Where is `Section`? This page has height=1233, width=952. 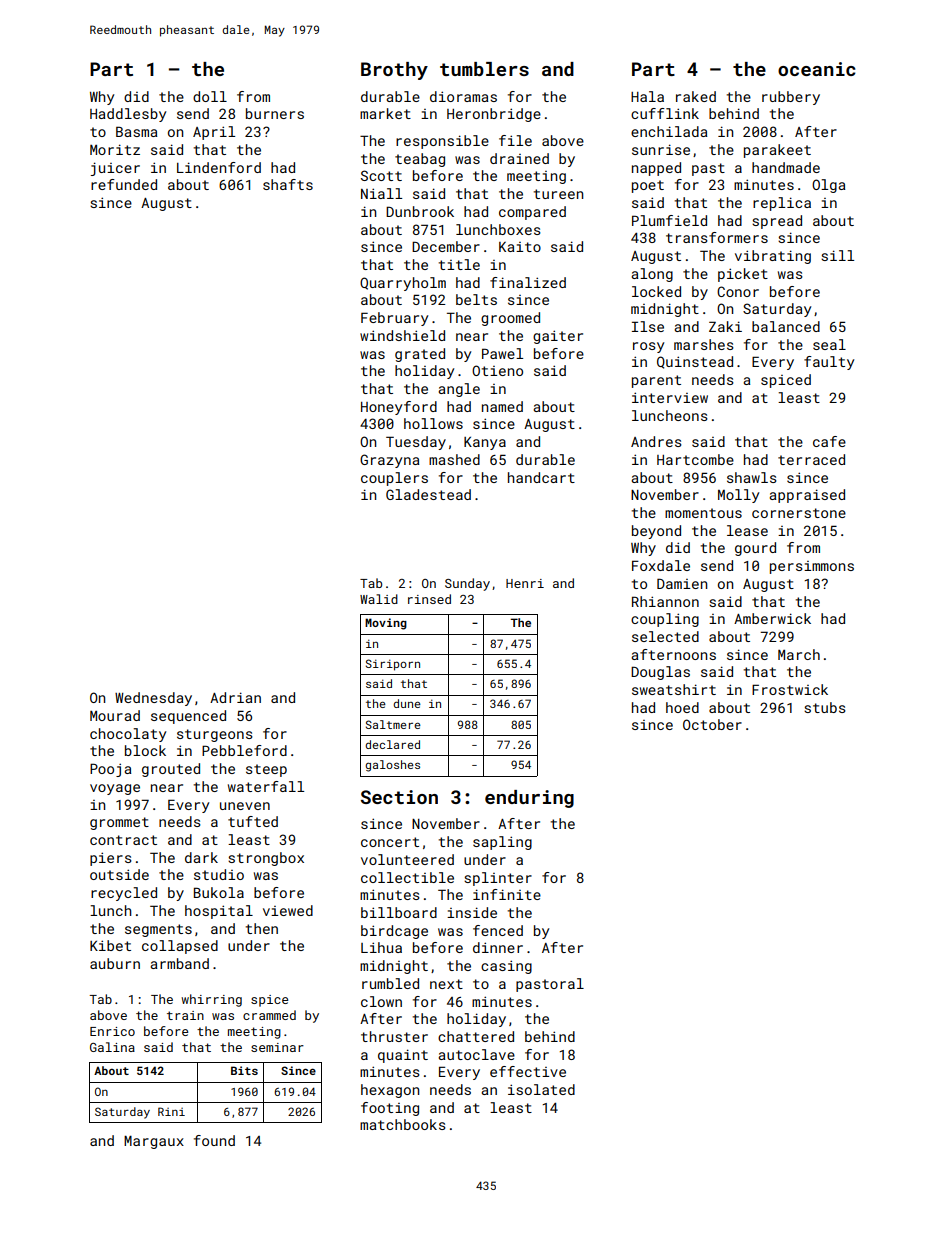
Section is located at coordinates (399, 797).
